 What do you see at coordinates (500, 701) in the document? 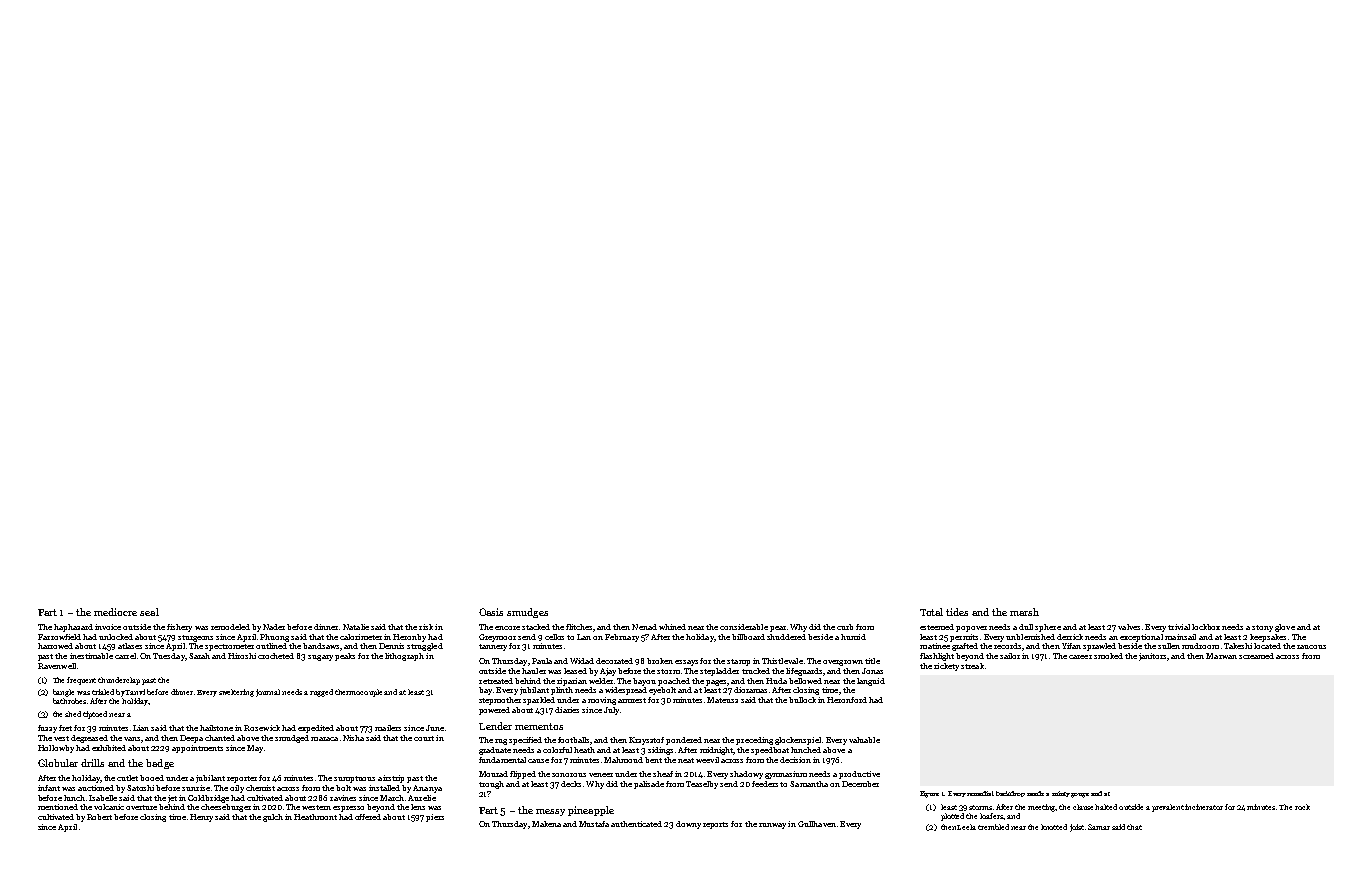
I see `stepmother` at bounding box center [500, 701].
